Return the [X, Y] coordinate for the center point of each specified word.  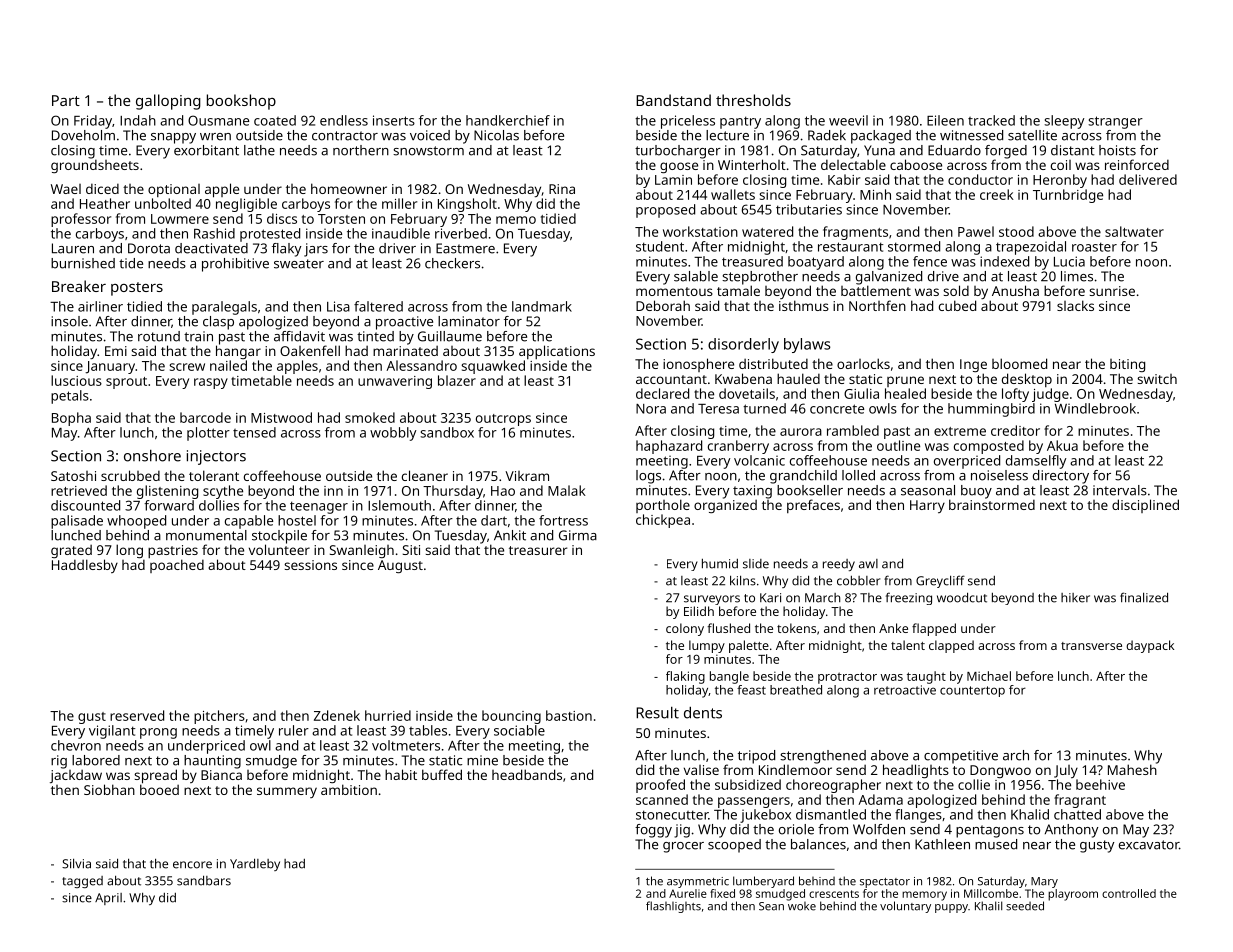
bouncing [511, 717]
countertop [972, 691]
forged [1006, 152]
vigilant [112, 732]
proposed [665, 211]
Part [66, 100]
